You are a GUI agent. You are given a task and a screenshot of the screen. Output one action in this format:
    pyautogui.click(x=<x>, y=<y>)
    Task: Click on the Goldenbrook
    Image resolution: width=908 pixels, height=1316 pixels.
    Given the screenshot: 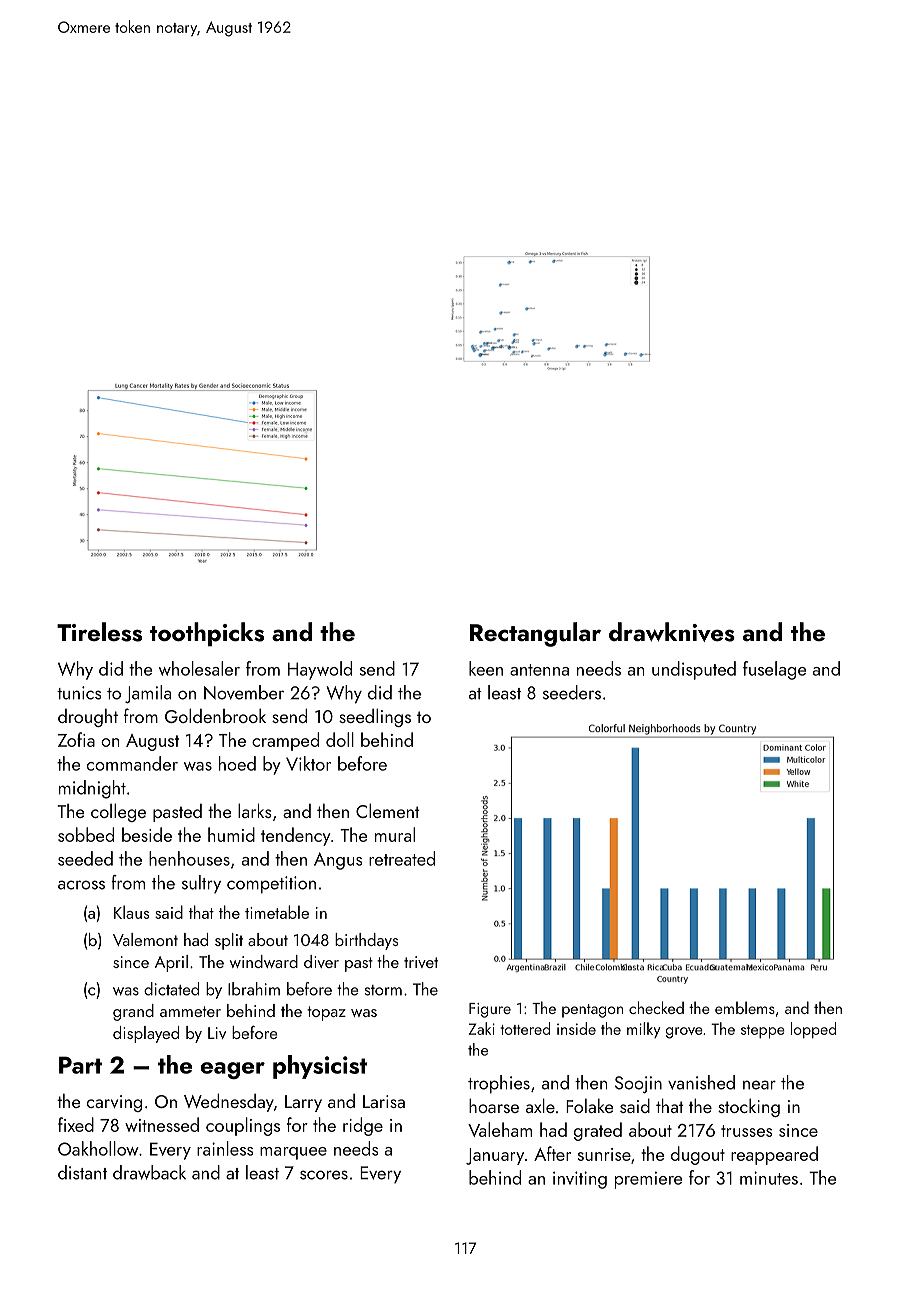 What is the action you would take?
    pyautogui.click(x=215, y=715)
